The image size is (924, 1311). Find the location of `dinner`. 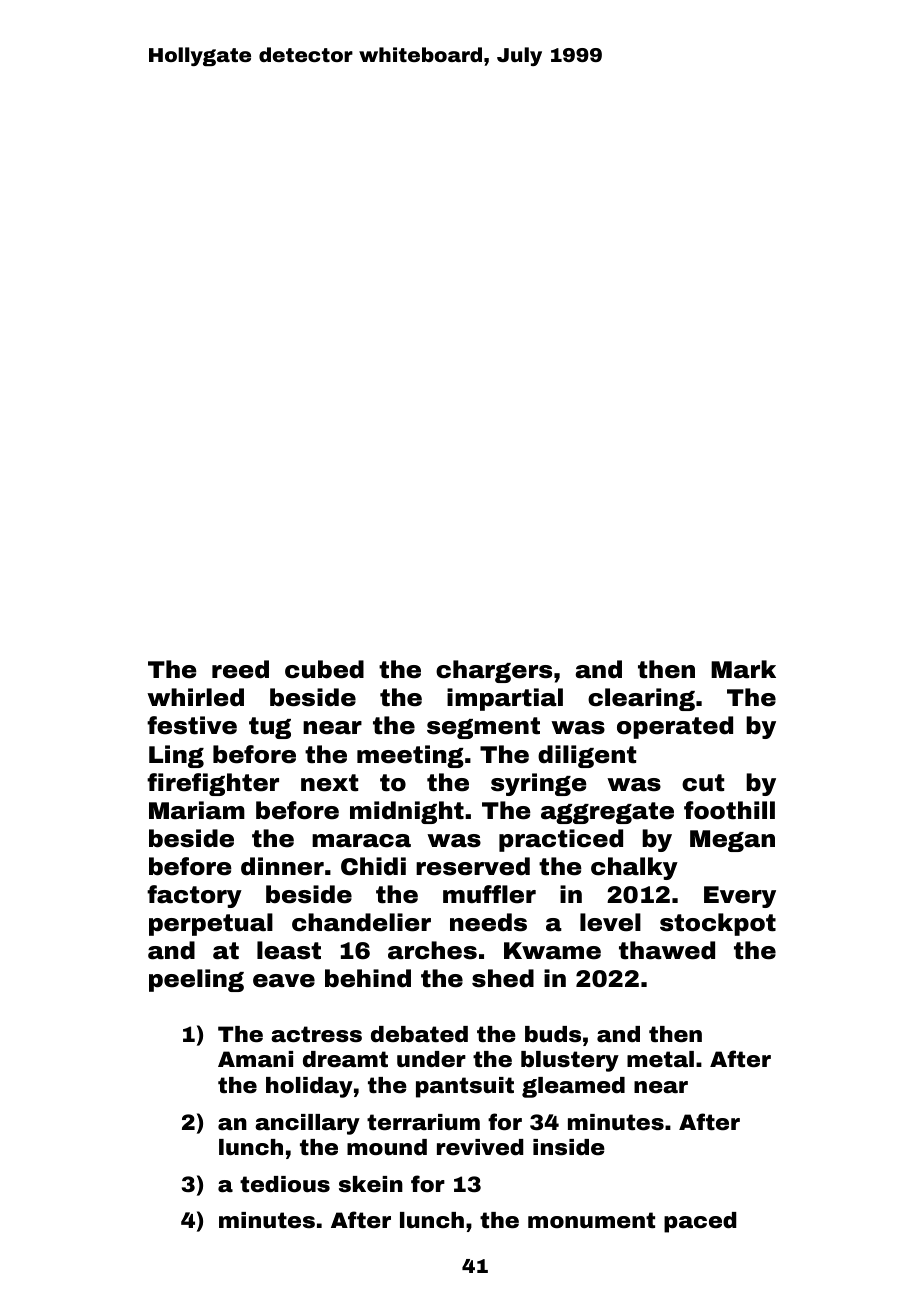

dinner is located at coordinates (282, 866).
